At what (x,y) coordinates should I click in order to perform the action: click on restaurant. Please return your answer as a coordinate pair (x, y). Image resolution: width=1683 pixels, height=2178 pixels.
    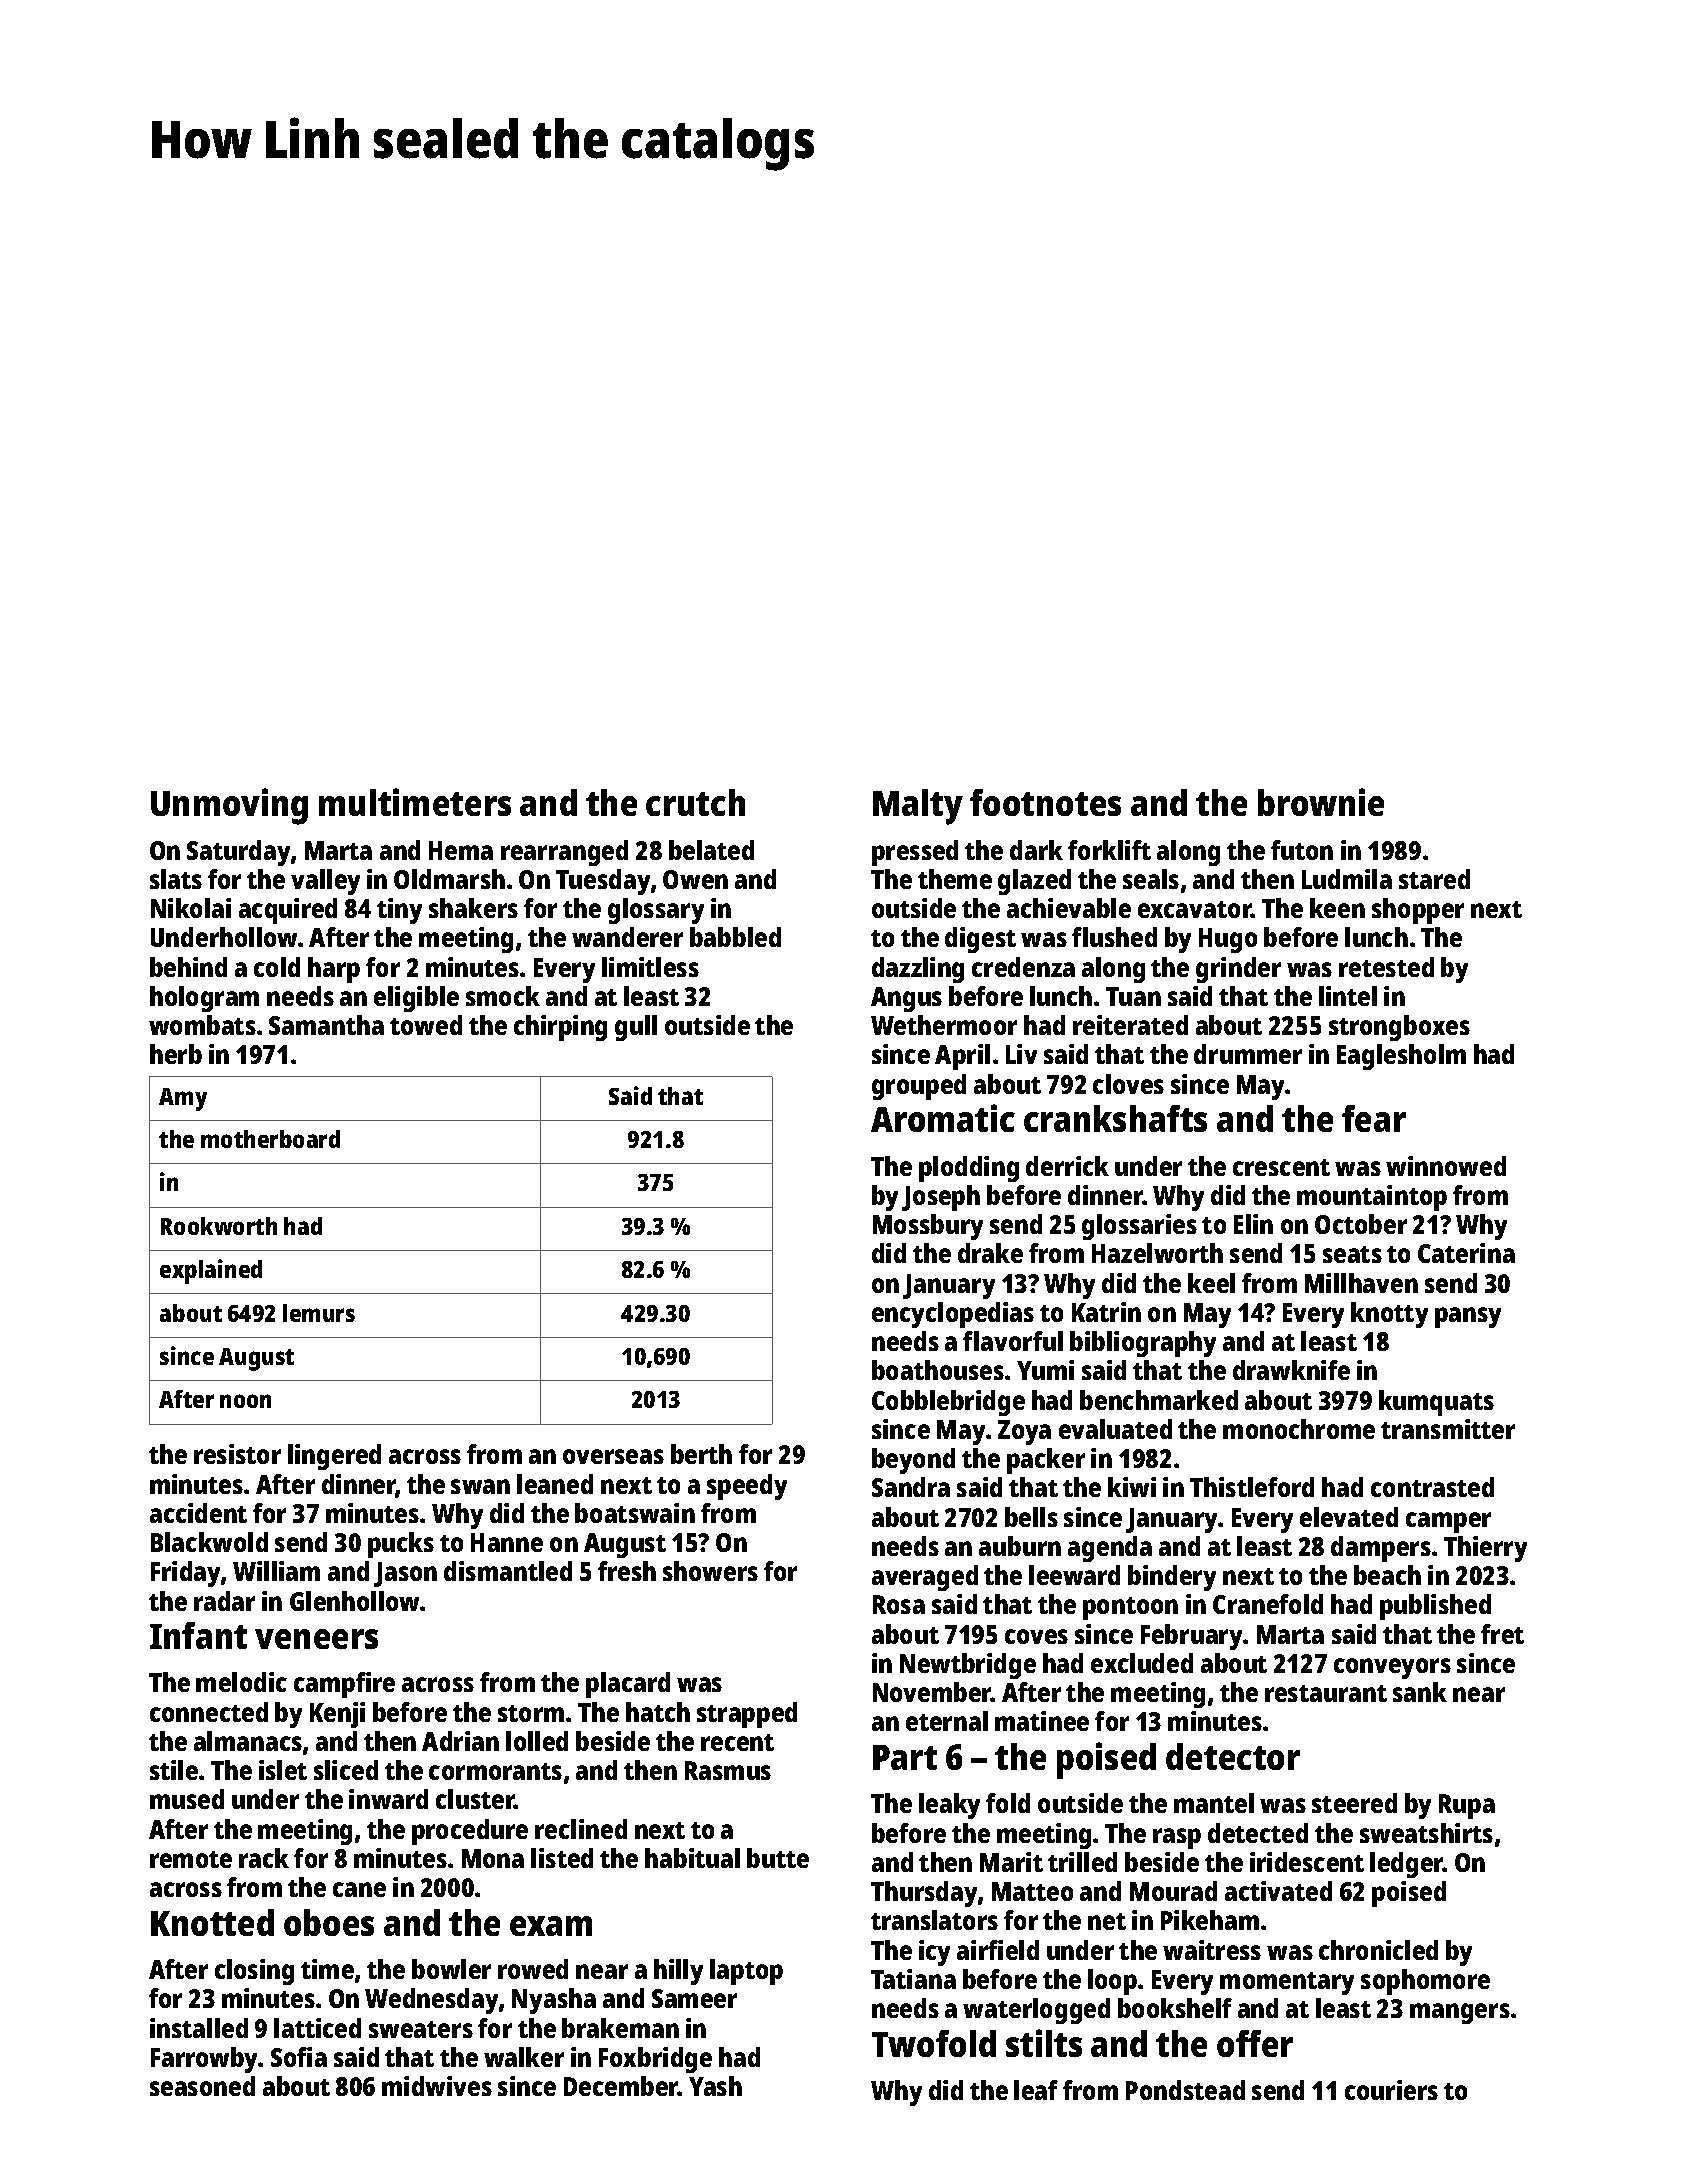
    Looking at the image, I should click on (1326, 1693).
